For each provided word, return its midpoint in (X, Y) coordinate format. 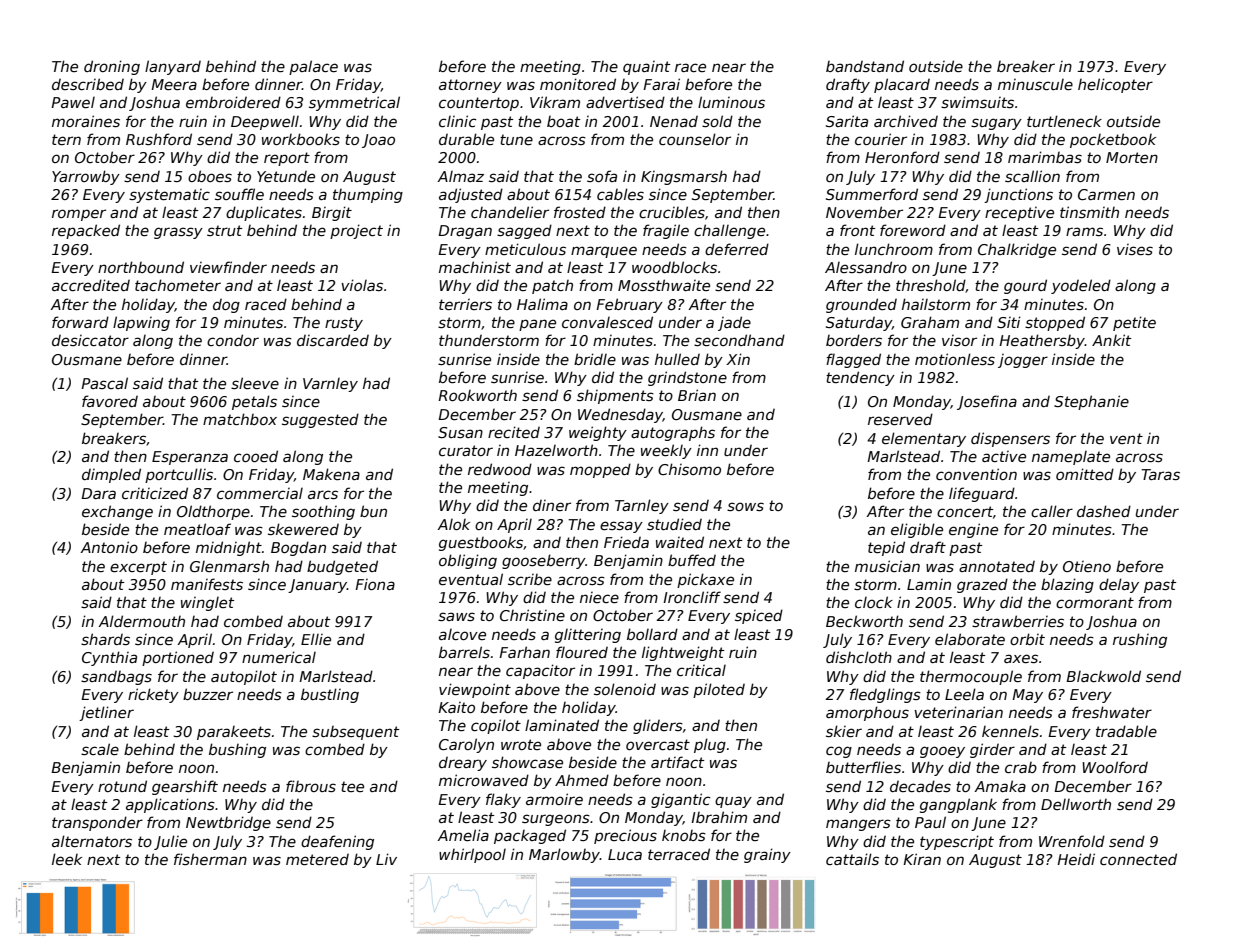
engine (973, 530)
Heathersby (1042, 341)
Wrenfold (1072, 841)
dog (226, 305)
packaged (530, 836)
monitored (578, 84)
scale (100, 749)
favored (110, 401)
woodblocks (674, 267)
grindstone (687, 378)
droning (112, 67)
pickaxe (705, 580)
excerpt (138, 568)
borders (854, 340)
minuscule (1035, 84)
